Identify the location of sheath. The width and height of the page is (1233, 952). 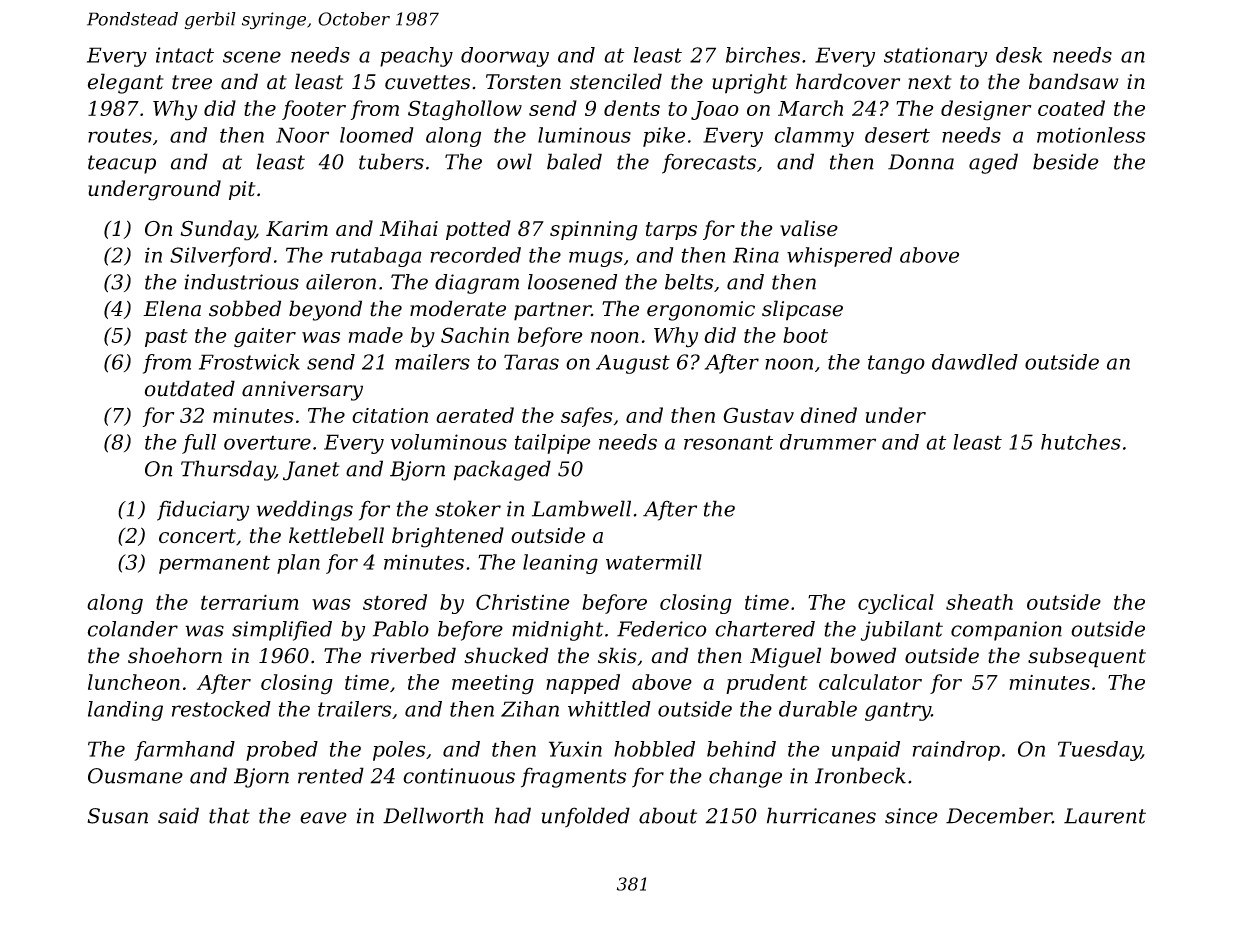
(979, 602).
